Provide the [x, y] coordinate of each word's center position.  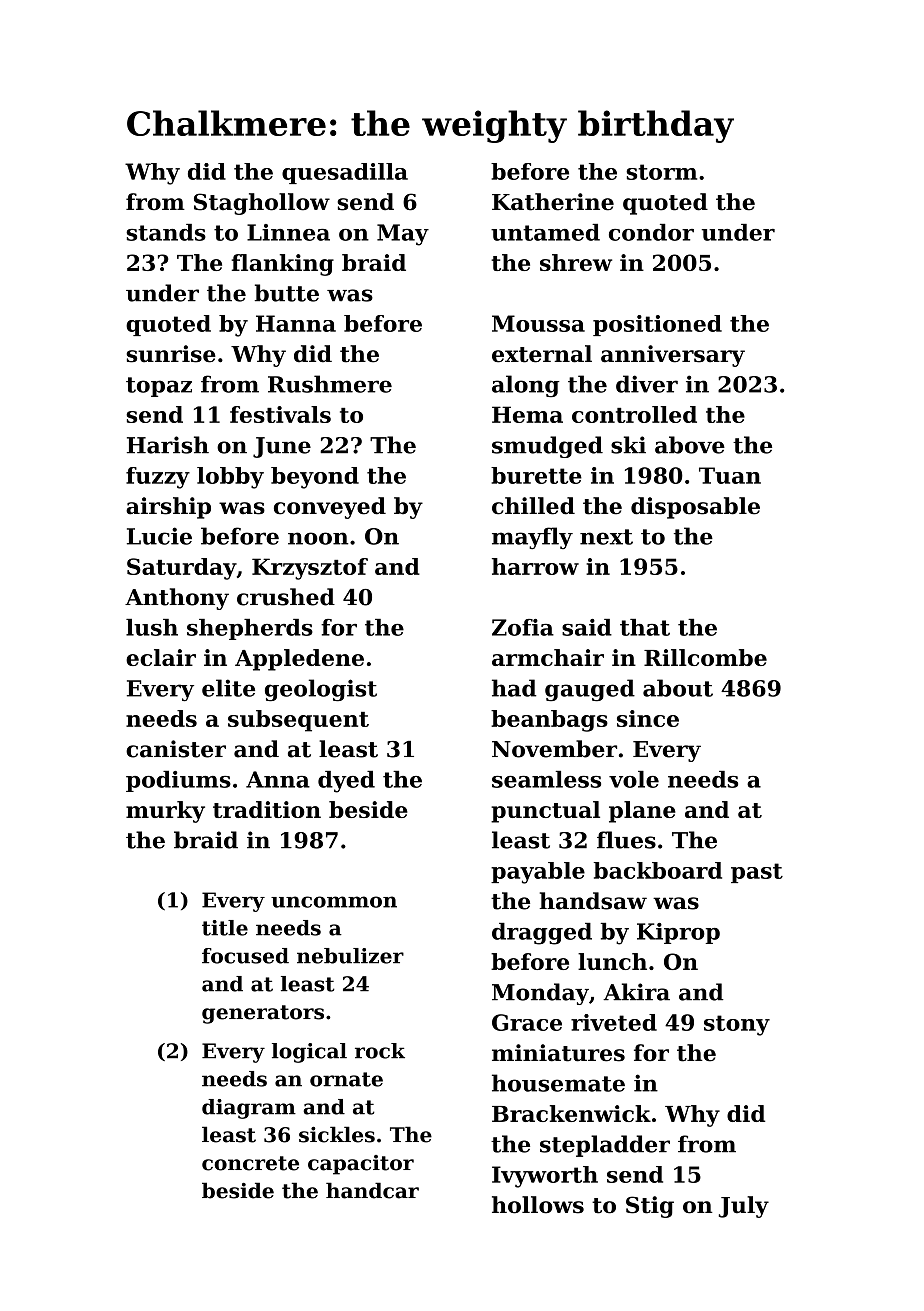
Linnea [288, 232]
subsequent [298, 721]
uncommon [334, 902]
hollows [538, 1205]
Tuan [730, 475]
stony [737, 1025]
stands [166, 232]
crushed [286, 597]
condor [651, 232]
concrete [250, 1163]
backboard [658, 870]
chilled [533, 506]
